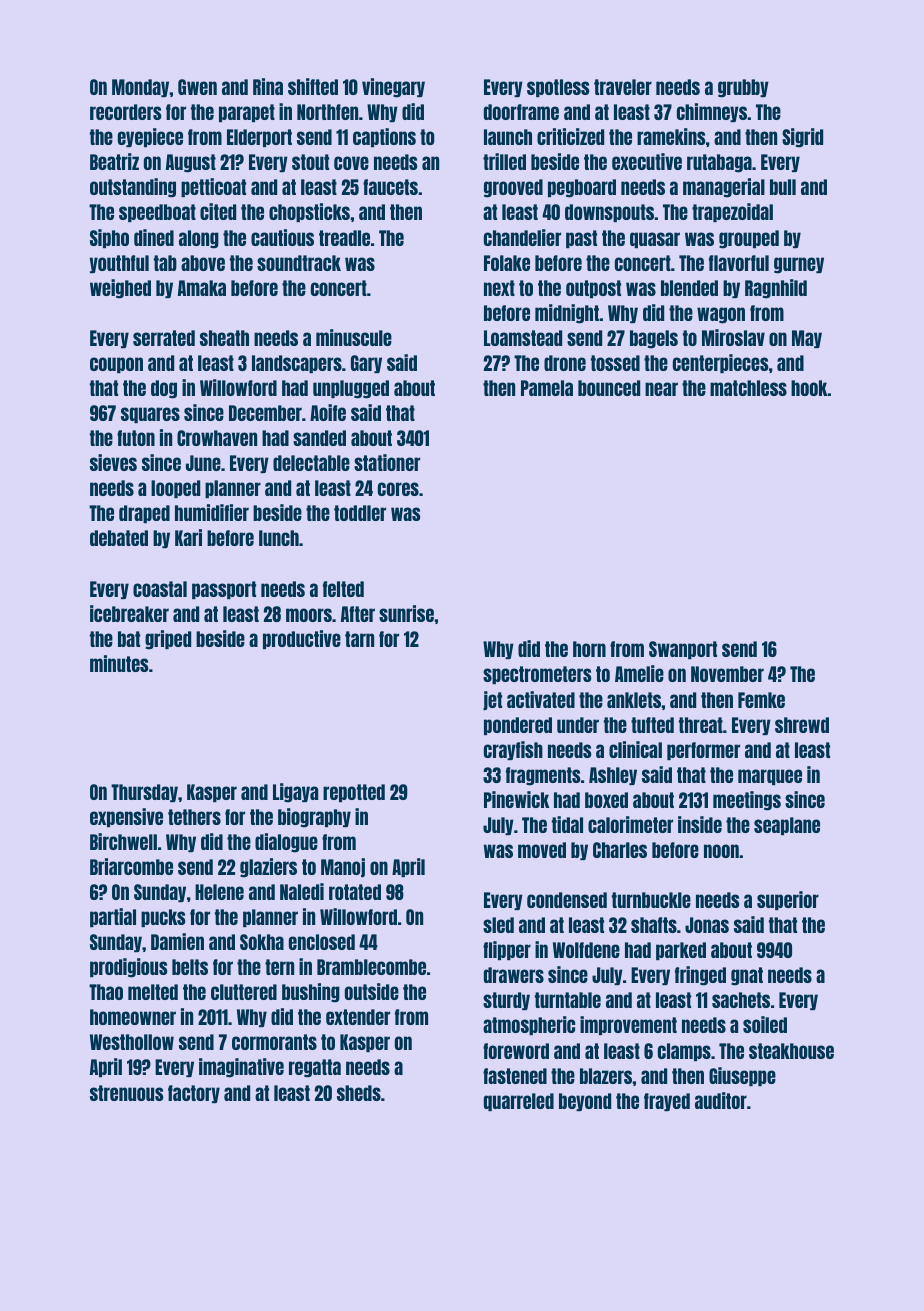 The image size is (924, 1311). What do you see at coordinates (387, 462) in the document?
I see `stationer` at bounding box center [387, 462].
